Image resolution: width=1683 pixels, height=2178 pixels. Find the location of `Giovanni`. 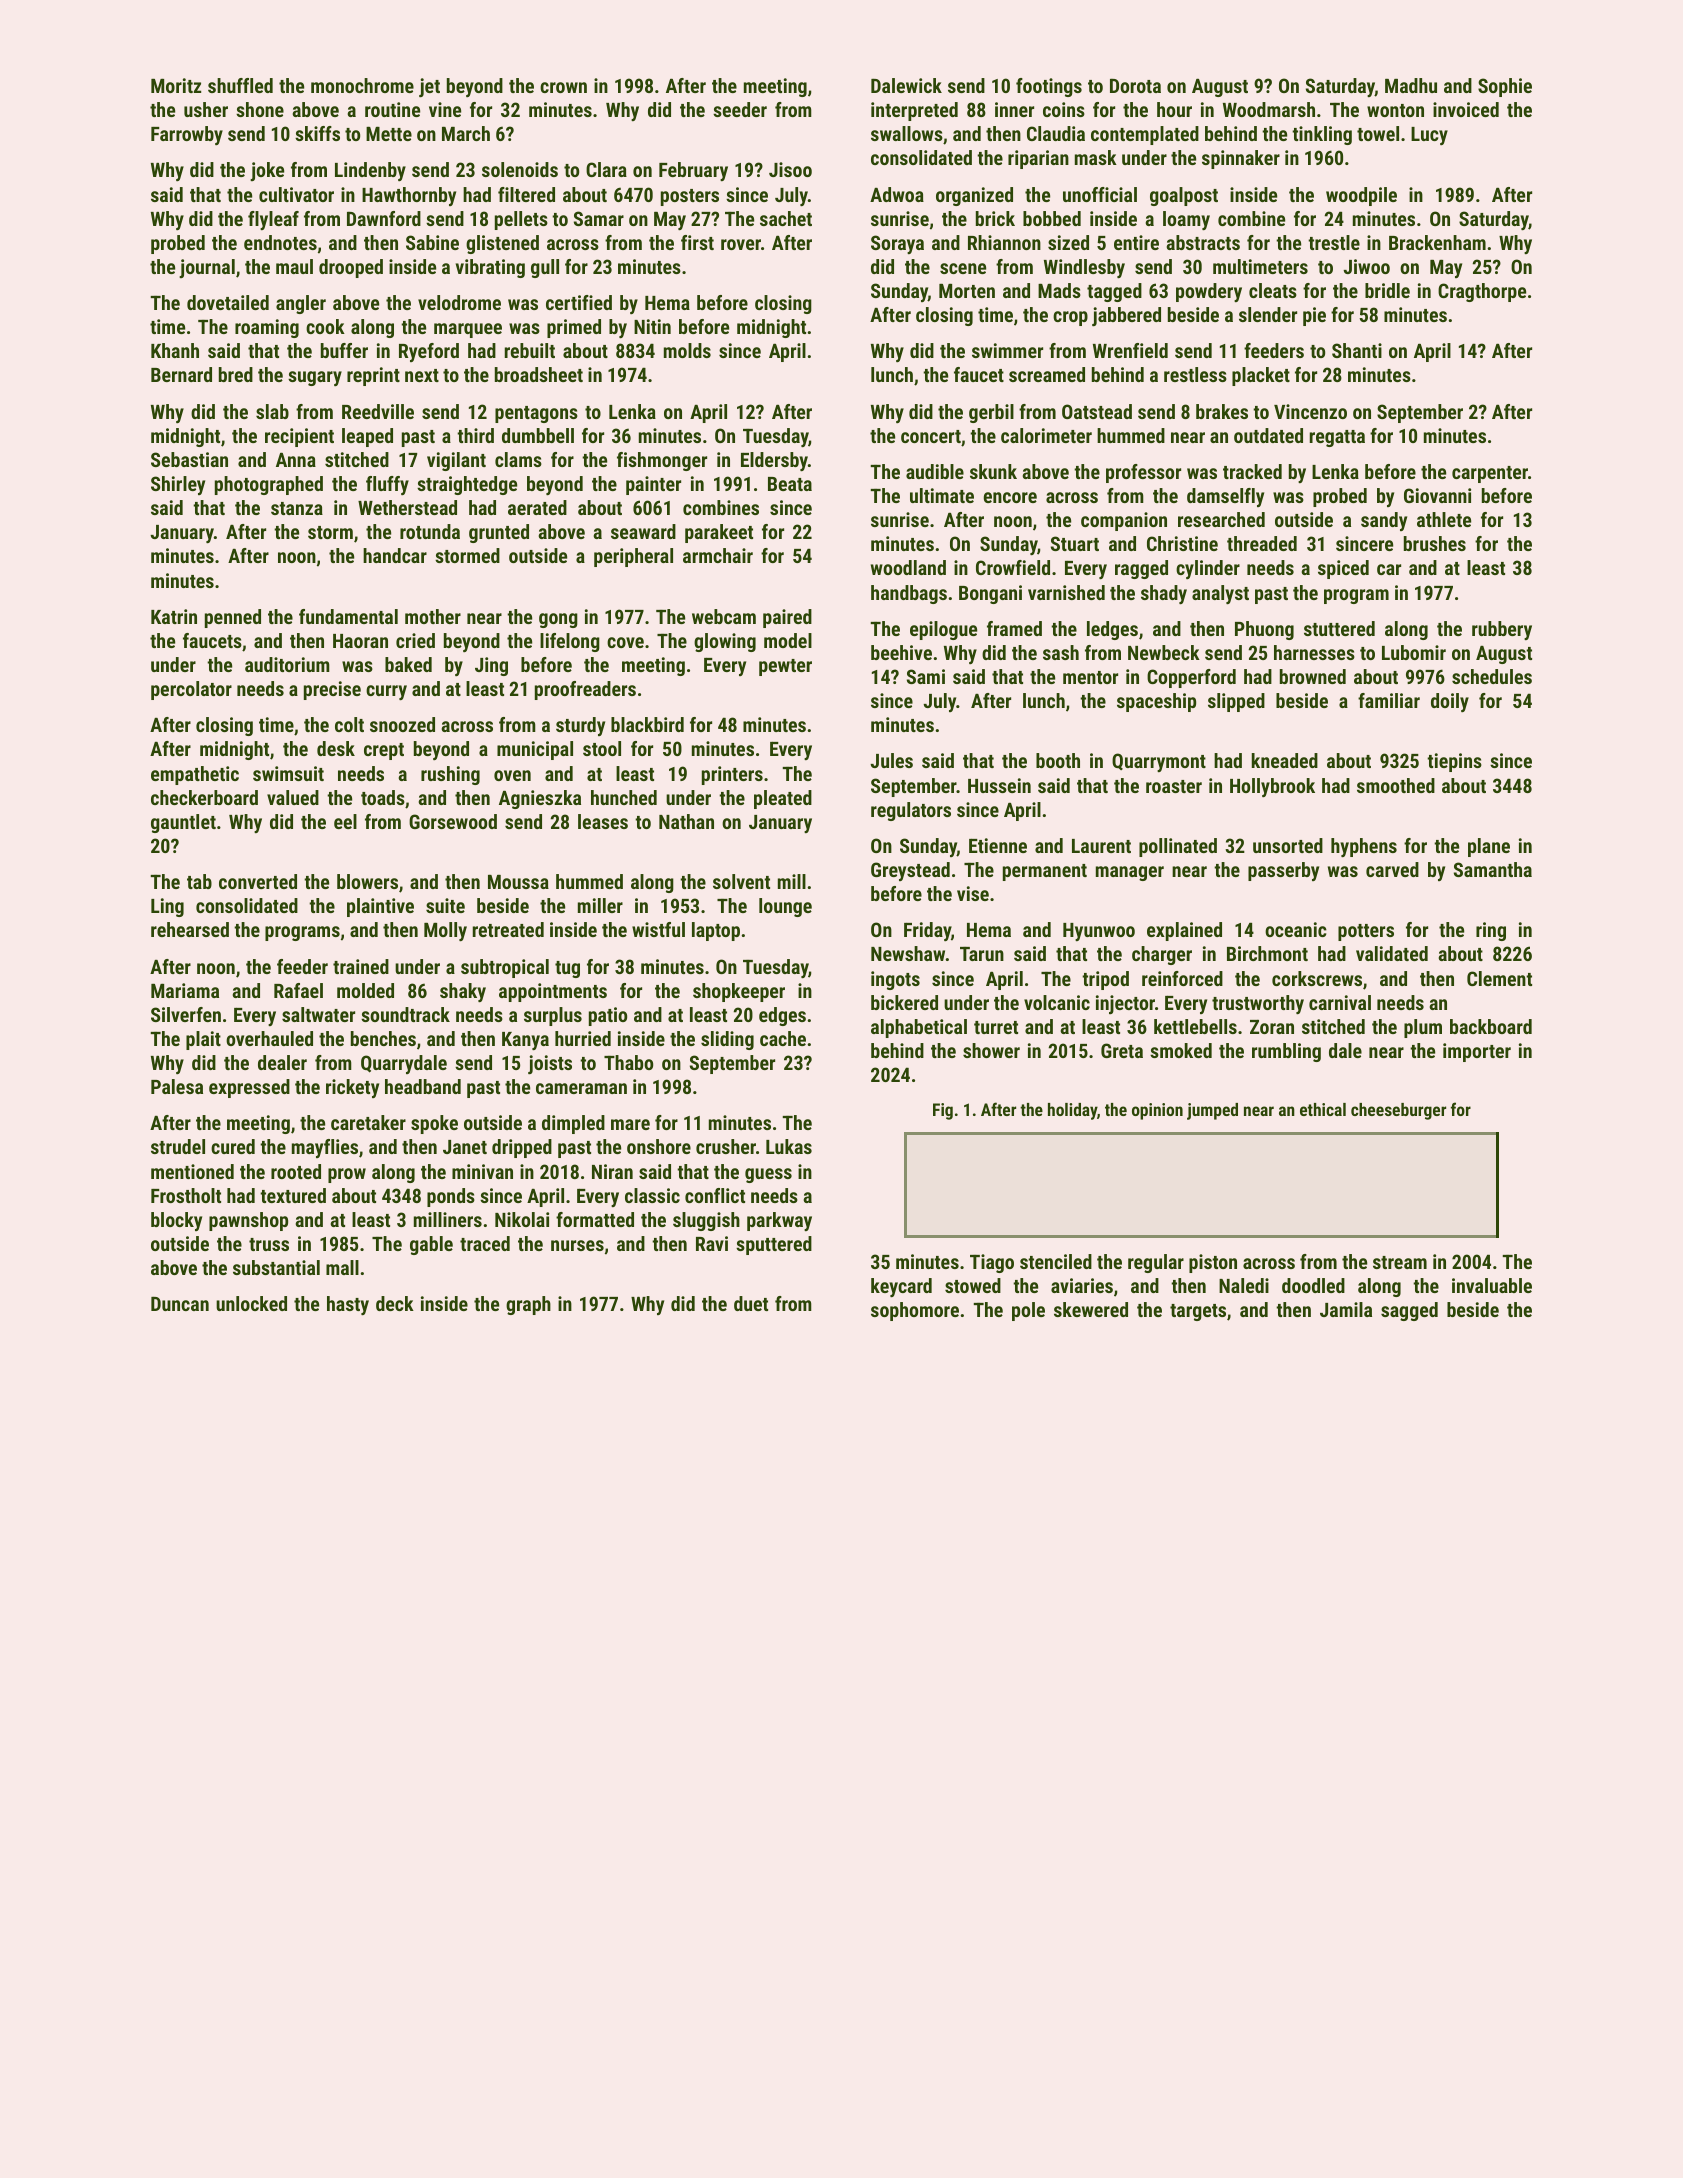

Giovanni is located at coordinates (1437, 495).
